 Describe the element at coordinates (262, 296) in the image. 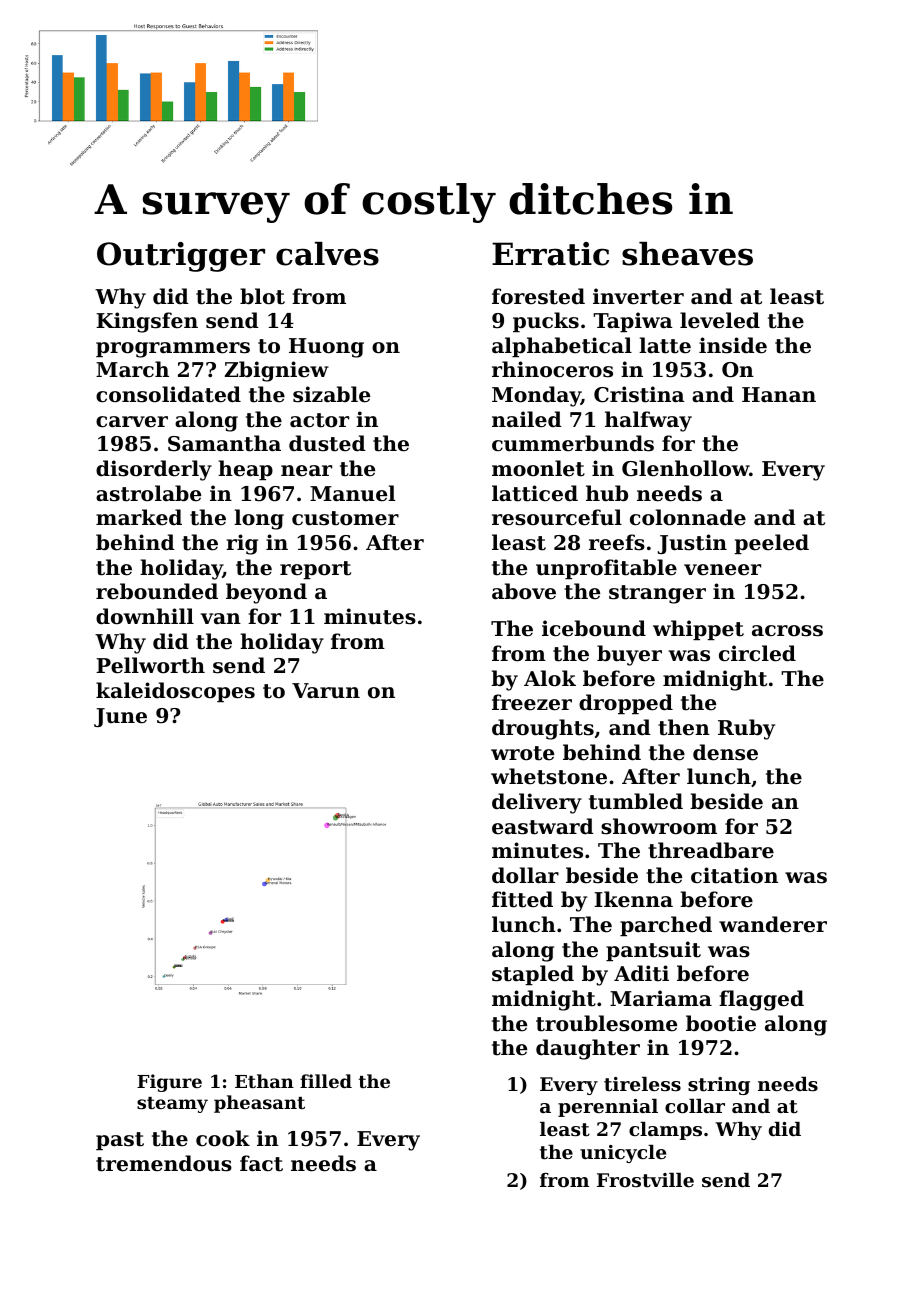

I see `blot` at that location.
